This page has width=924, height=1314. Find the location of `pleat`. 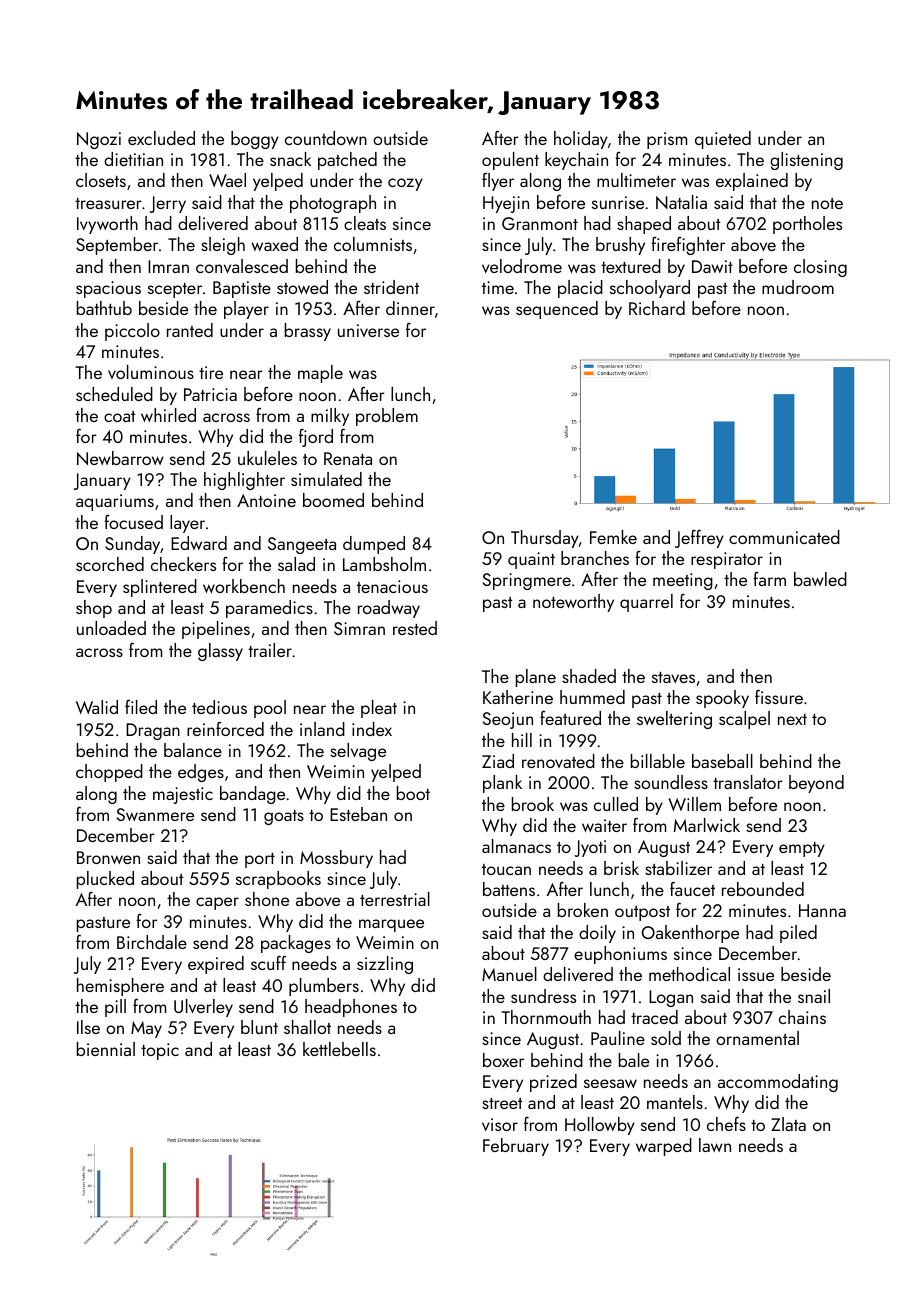

pleat is located at coordinates (379, 709).
